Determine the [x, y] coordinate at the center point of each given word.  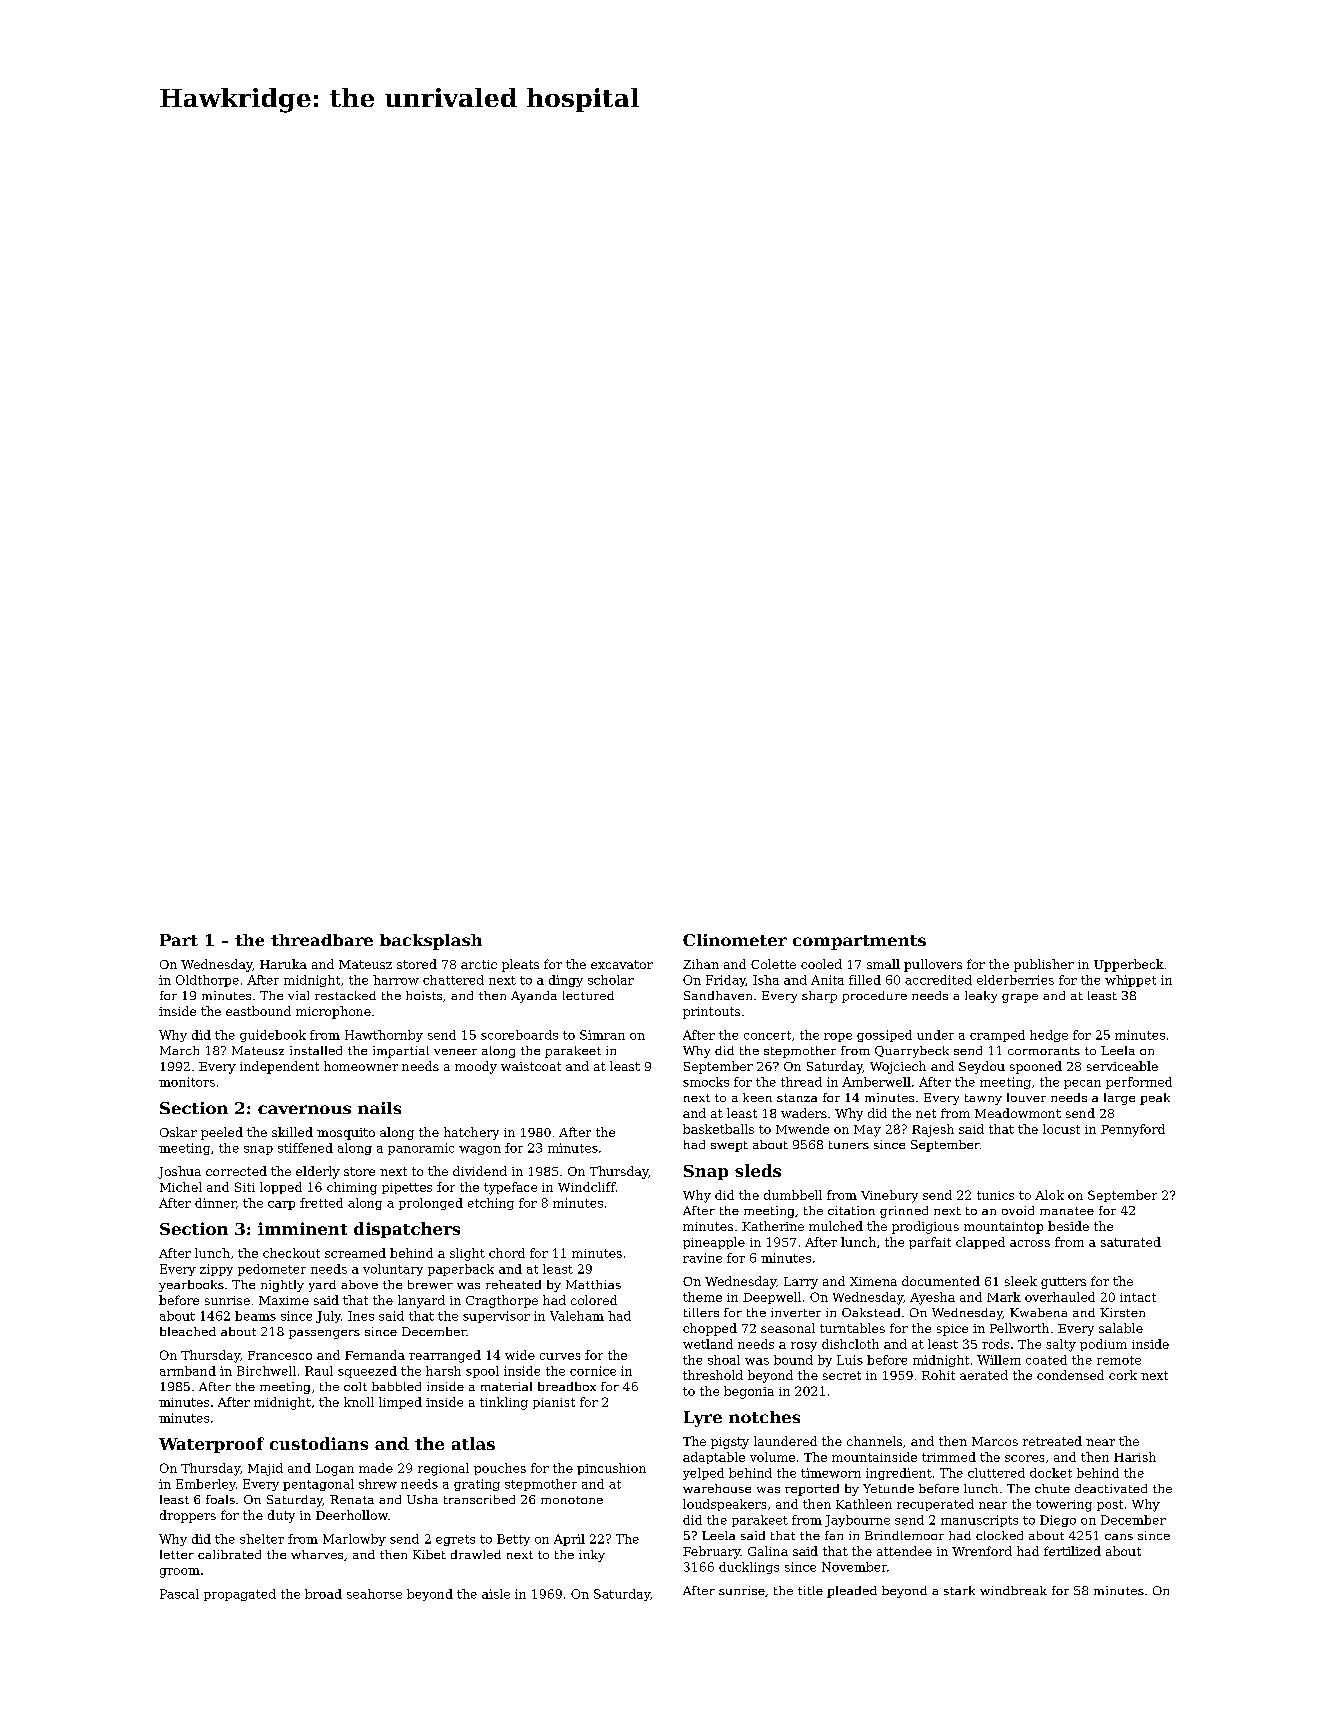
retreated [1052, 1441]
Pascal [179, 1594]
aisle [496, 1594]
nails [379, 1108]
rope [838, 1037]
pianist [554, 1403]
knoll [359, 1402]
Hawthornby [384, 1036]
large [1119, 1099]
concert [767, 1035]
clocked [999, 1535]
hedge [1049, 1036]
